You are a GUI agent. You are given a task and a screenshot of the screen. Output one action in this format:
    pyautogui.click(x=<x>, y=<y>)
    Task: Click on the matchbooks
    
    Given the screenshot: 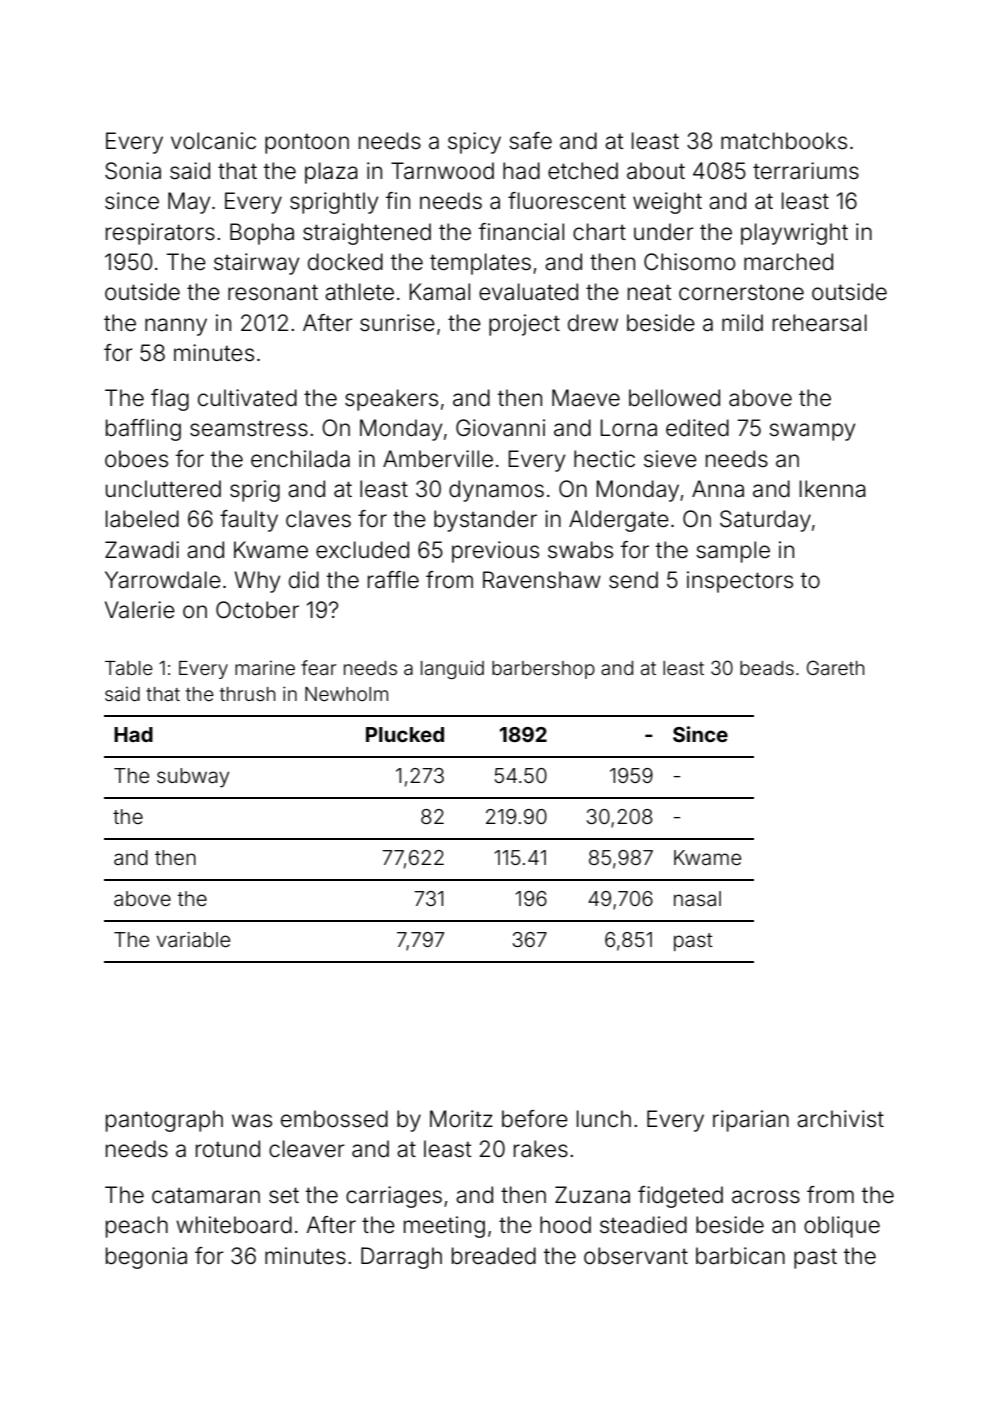 What is the action you would take?
    pyautogui.click(x=784, y=141)
